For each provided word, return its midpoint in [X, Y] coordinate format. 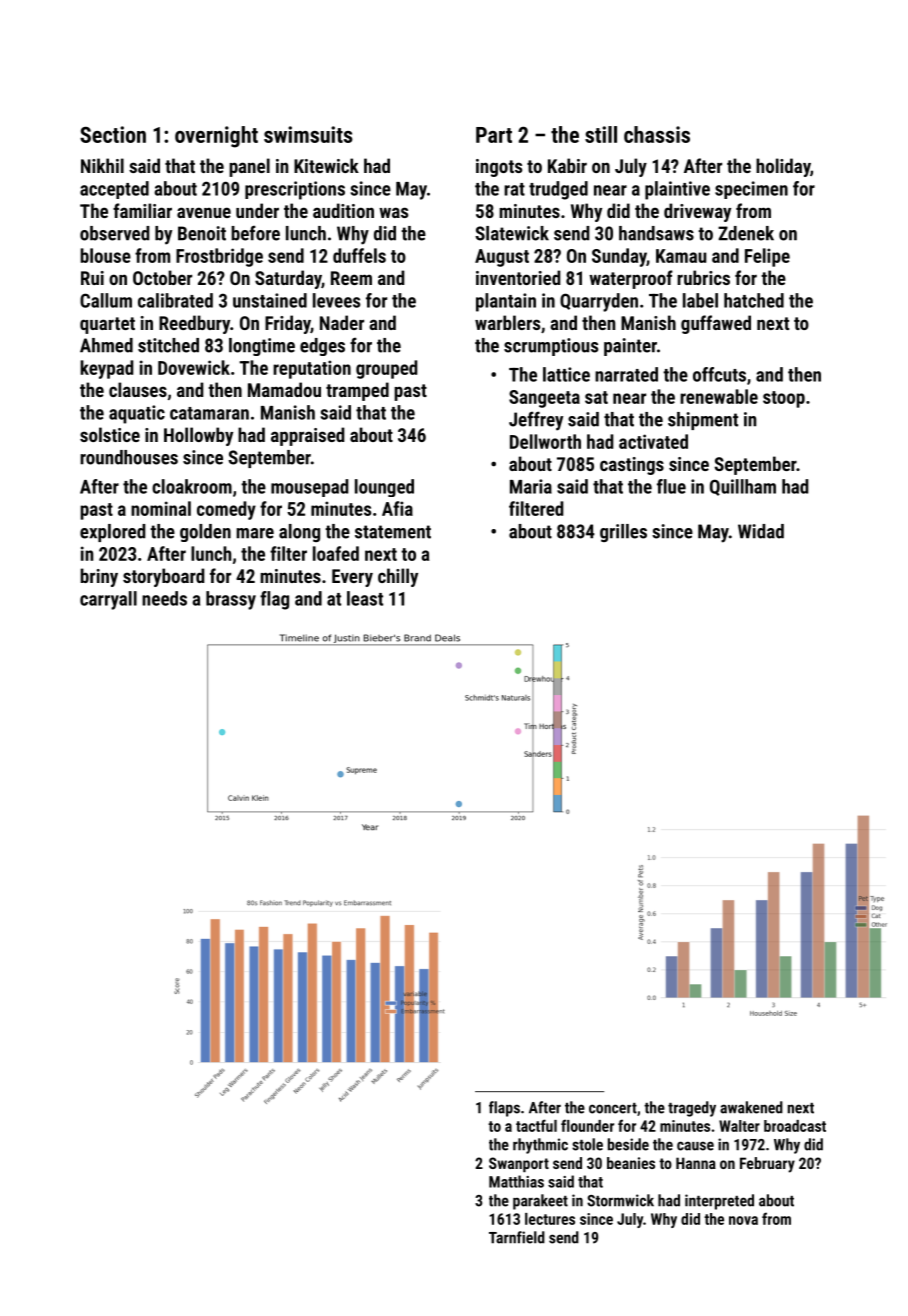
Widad [761, 531]
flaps [504, 1109]
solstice [110, 434]
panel [249, 167]
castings [632, 466]
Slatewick [512, 233]
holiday [783, 167]
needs [164, 598]
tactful [536, 1125]
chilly [398, 577]
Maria [531, 486]
